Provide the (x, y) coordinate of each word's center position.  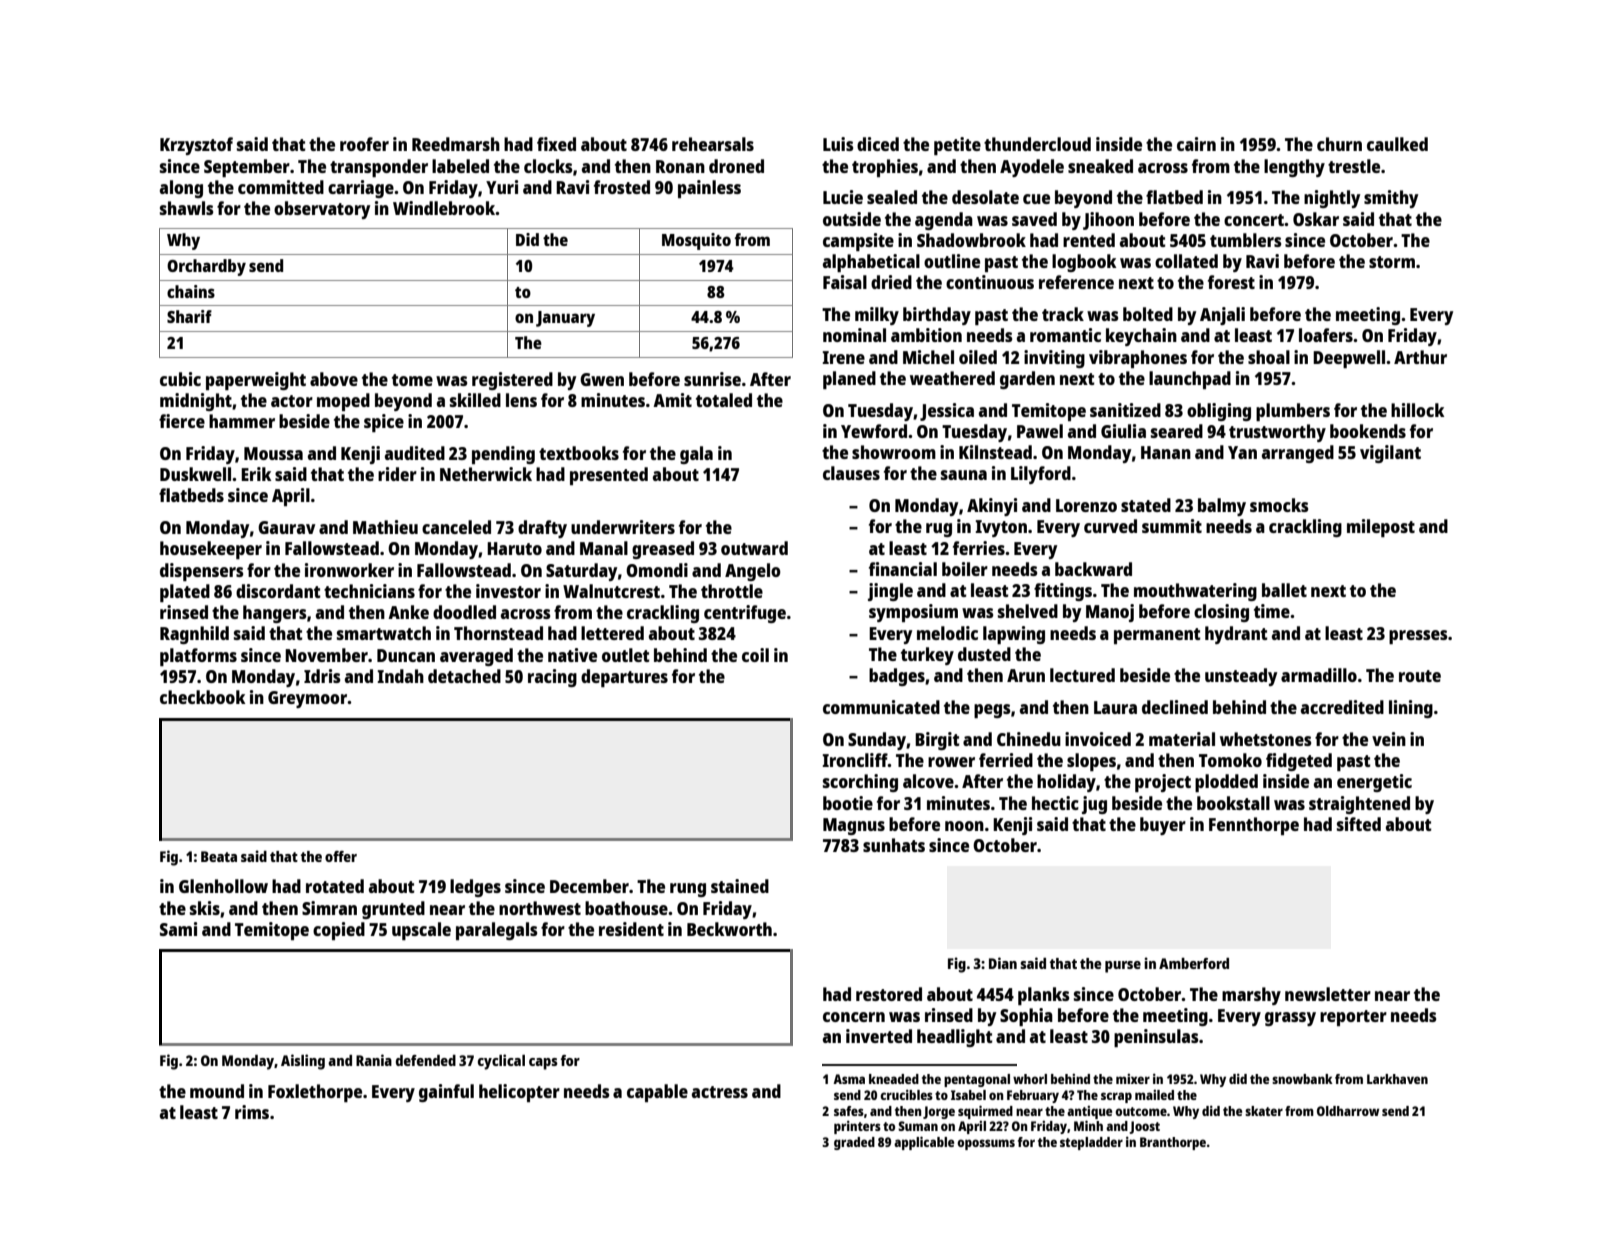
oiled (978, 357)
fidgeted (1299, 762)
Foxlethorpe (315, 1093)
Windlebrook (444, 208)
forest (1231, 282)
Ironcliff (855, 760)
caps (543, 1064)
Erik (256, 474)
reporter (1353, 1018)
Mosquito (696, 241)
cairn (1196, 144)
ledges (475, 888)
